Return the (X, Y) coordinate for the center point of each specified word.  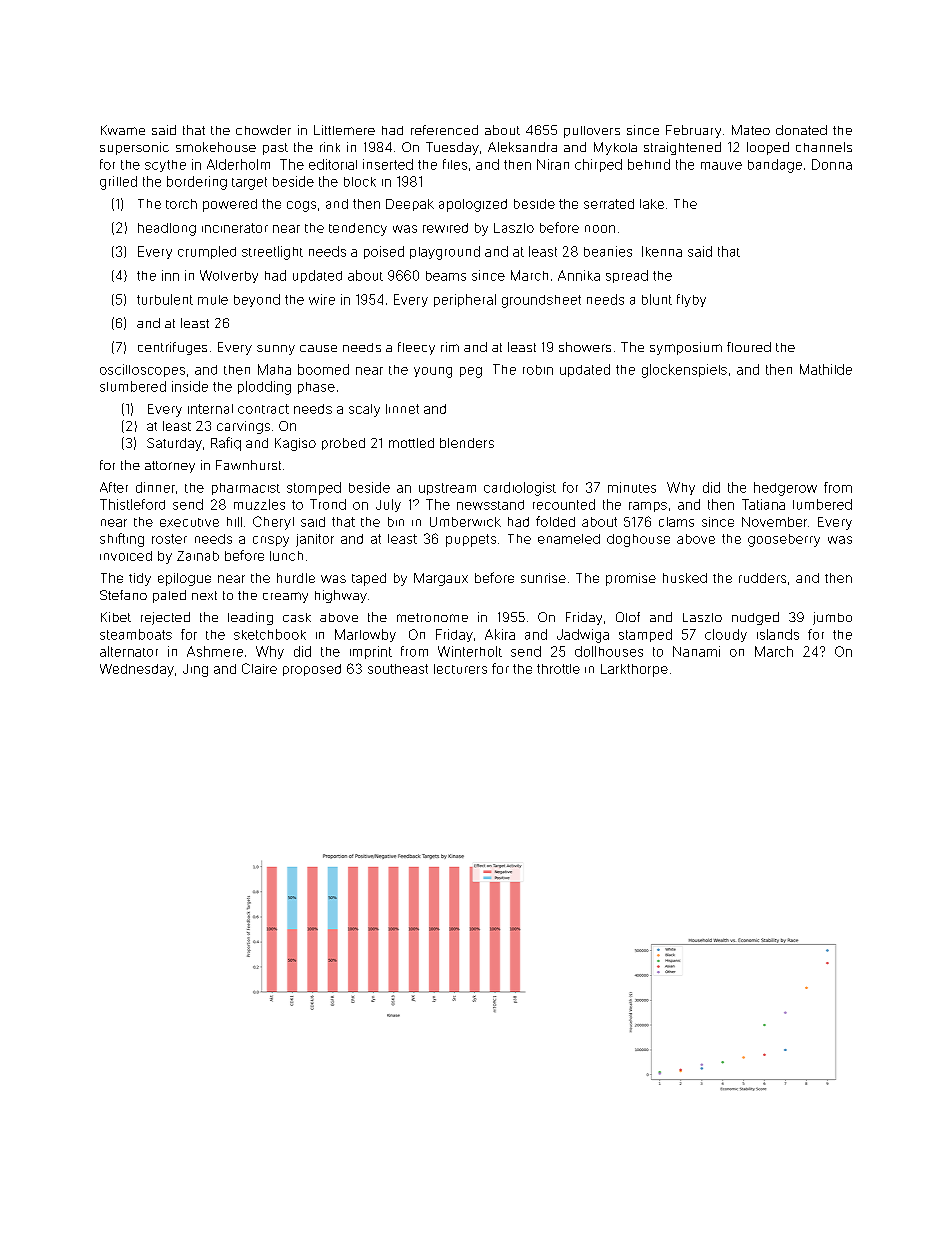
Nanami (696, 651)
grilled (118, 183)
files (455, 164)
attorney (170, 467)
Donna (832, 164)
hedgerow (785, 489)
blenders (467, 443)
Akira (500, 634)
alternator (129, 651)
